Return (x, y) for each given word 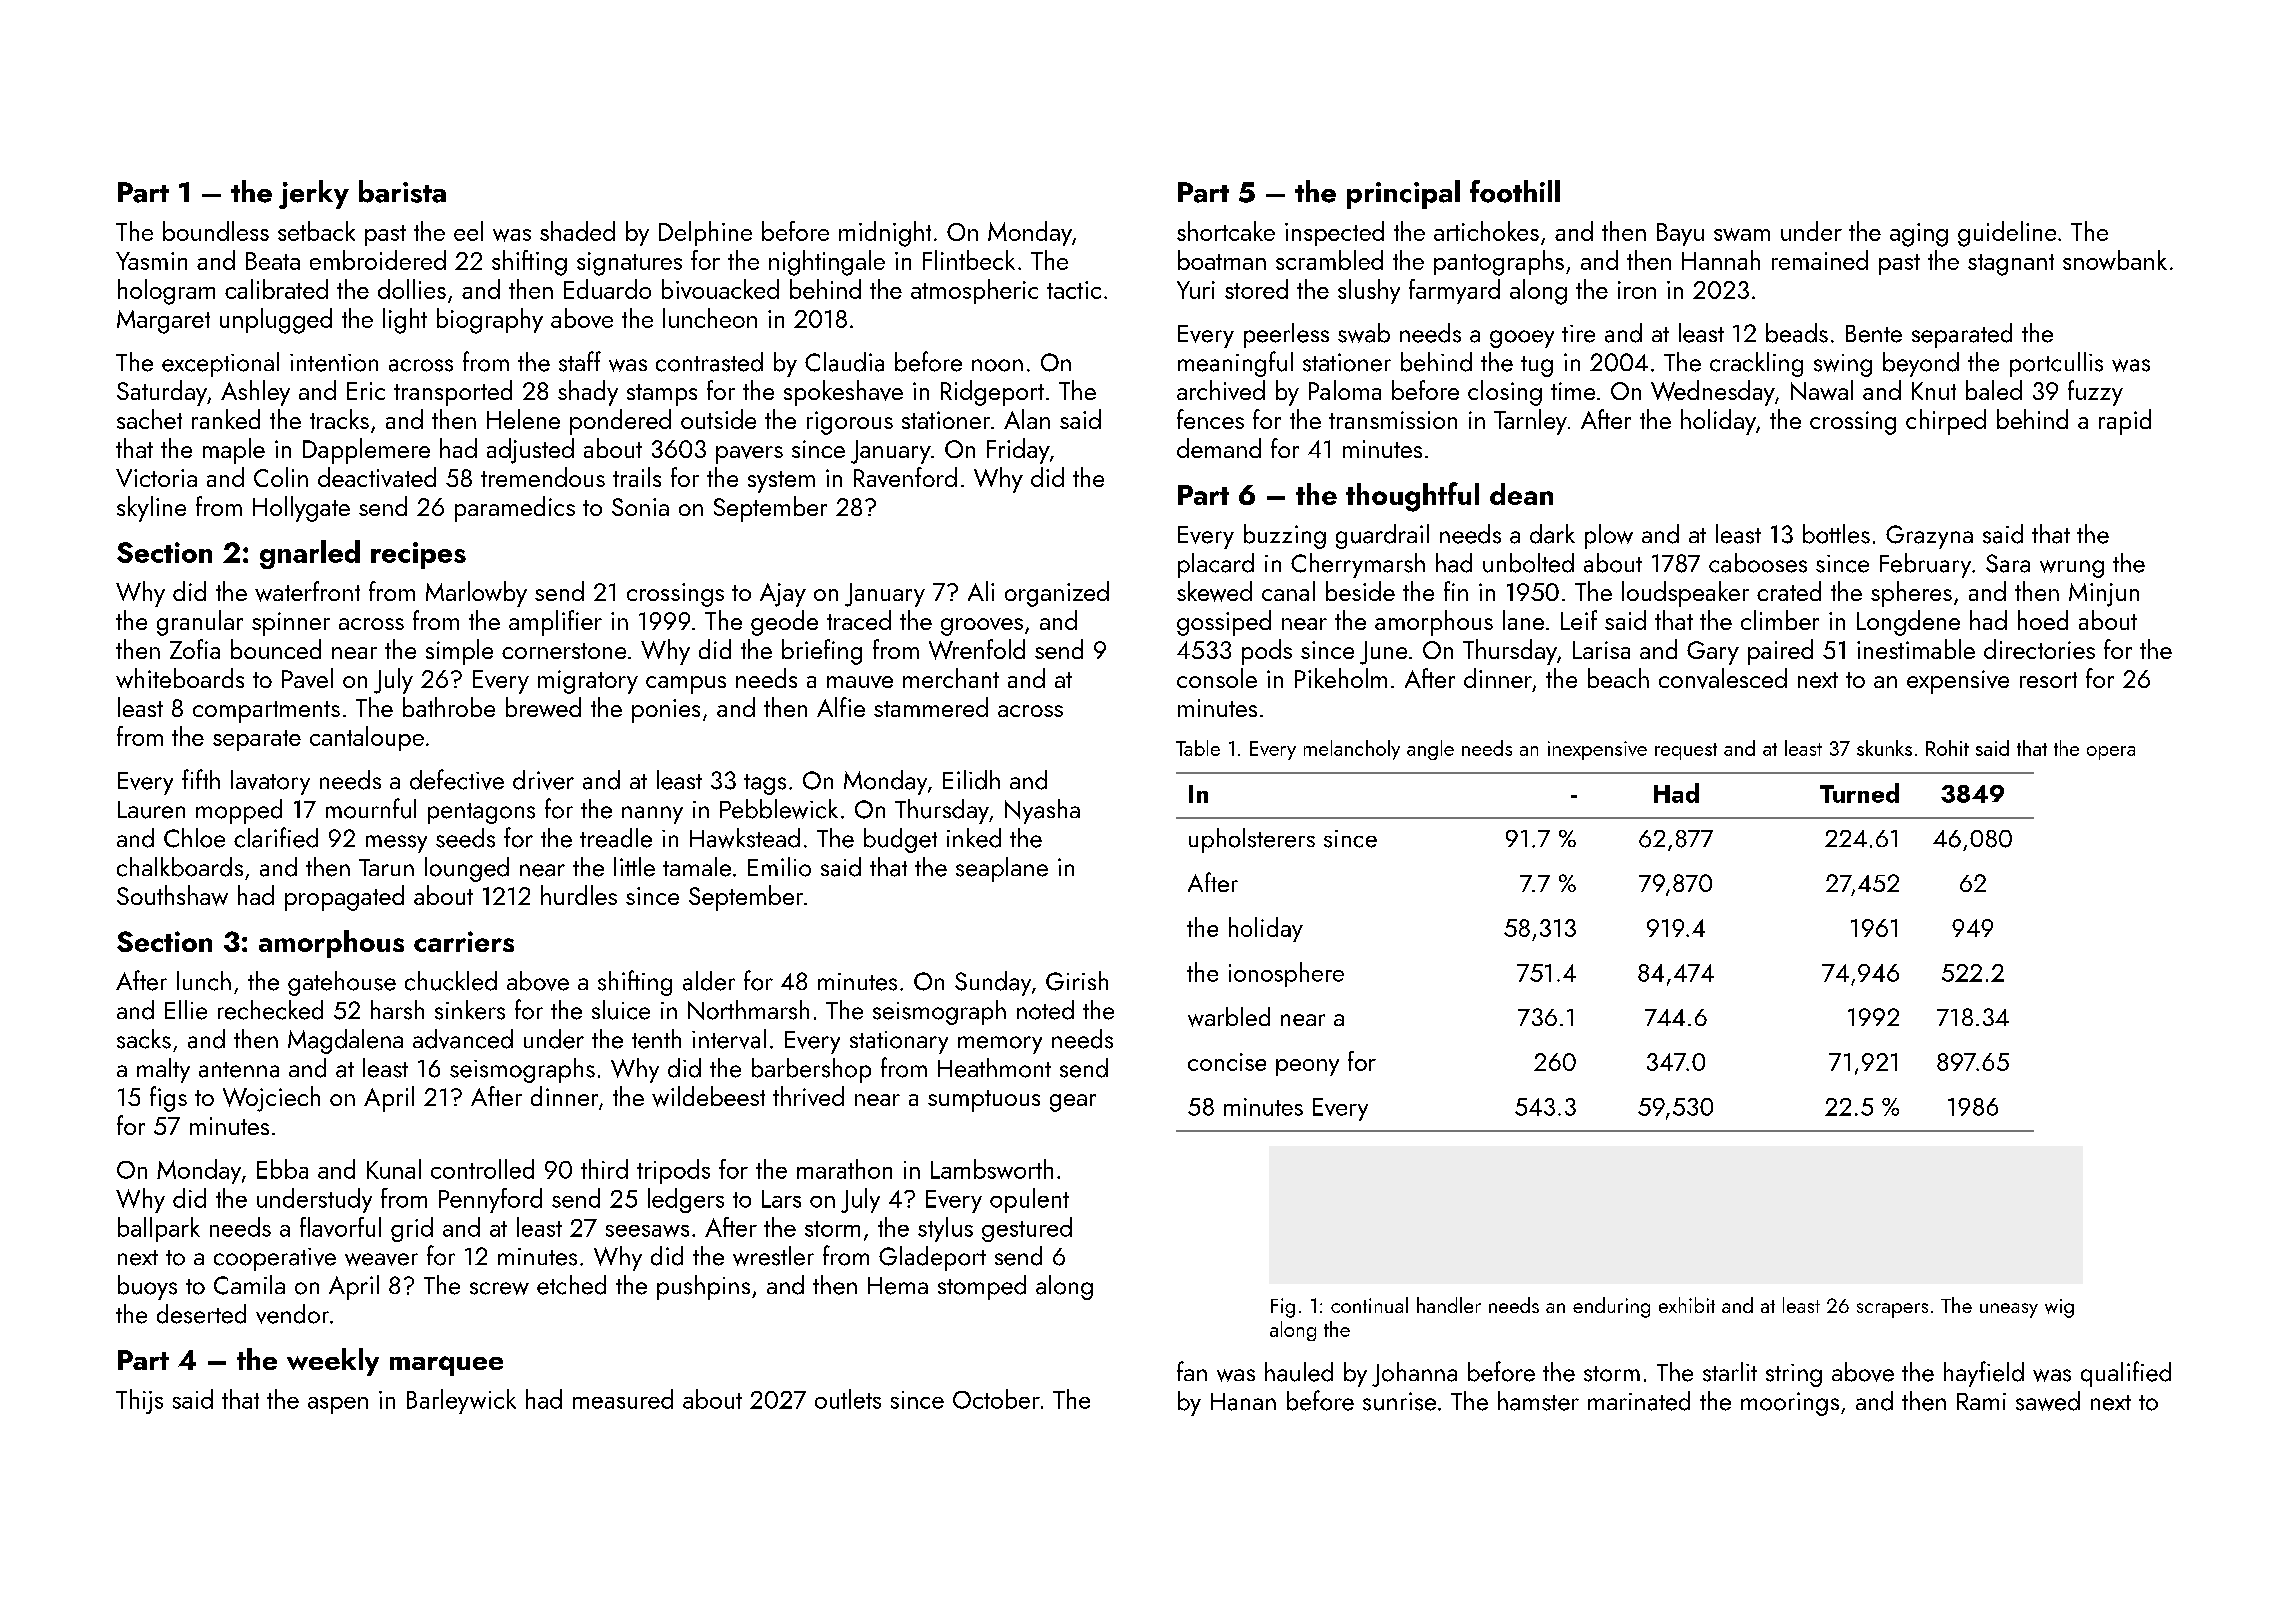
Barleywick (461, 1401)
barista (402, 191)
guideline (2007, 234)
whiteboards (180, 678)
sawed (2048, 1401)
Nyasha (1042, 811)
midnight (885, 234)
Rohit (1947, 748)
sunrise (1399, 1401)
